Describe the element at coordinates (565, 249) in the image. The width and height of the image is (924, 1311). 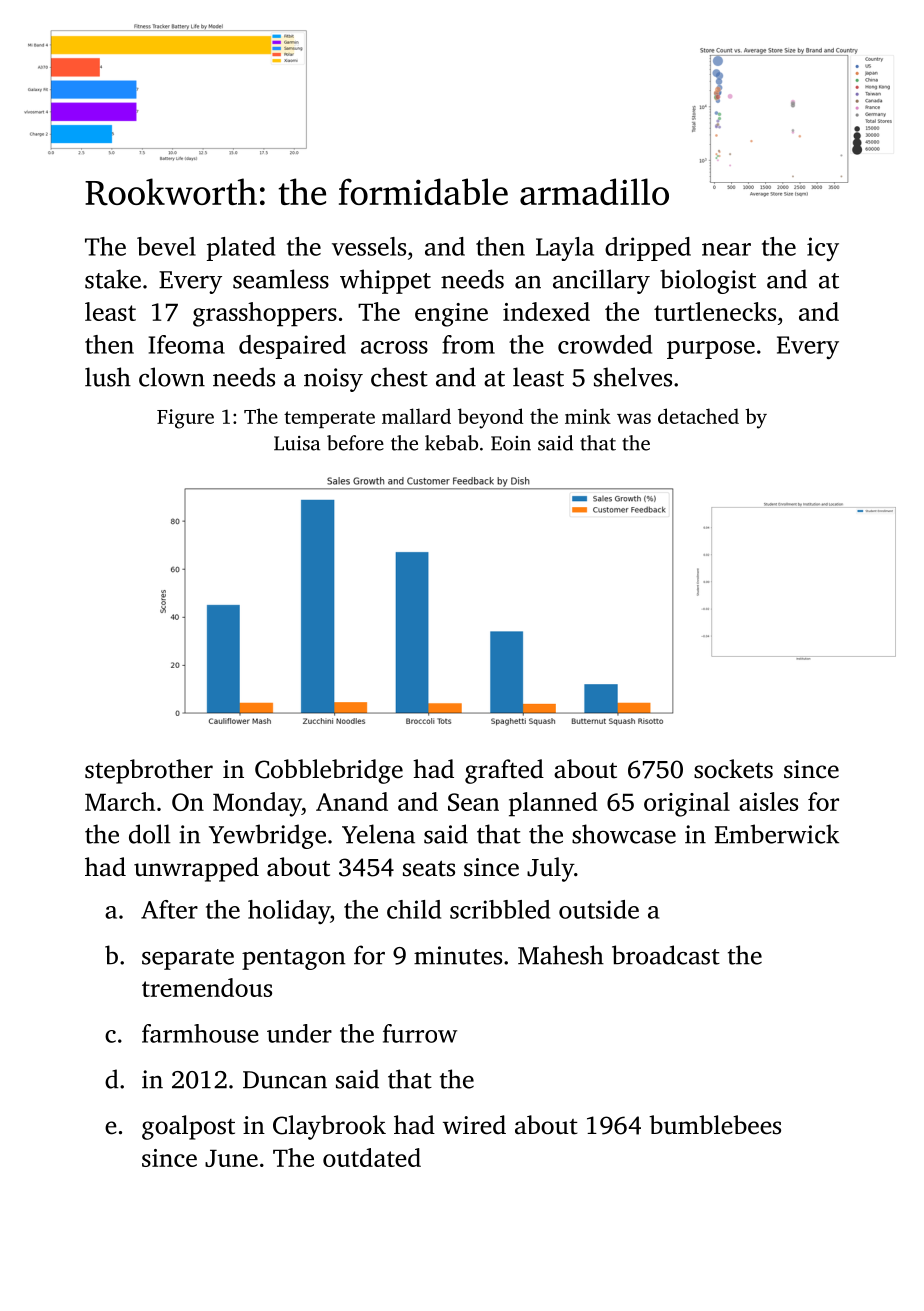
I see `Layla` at that location.
